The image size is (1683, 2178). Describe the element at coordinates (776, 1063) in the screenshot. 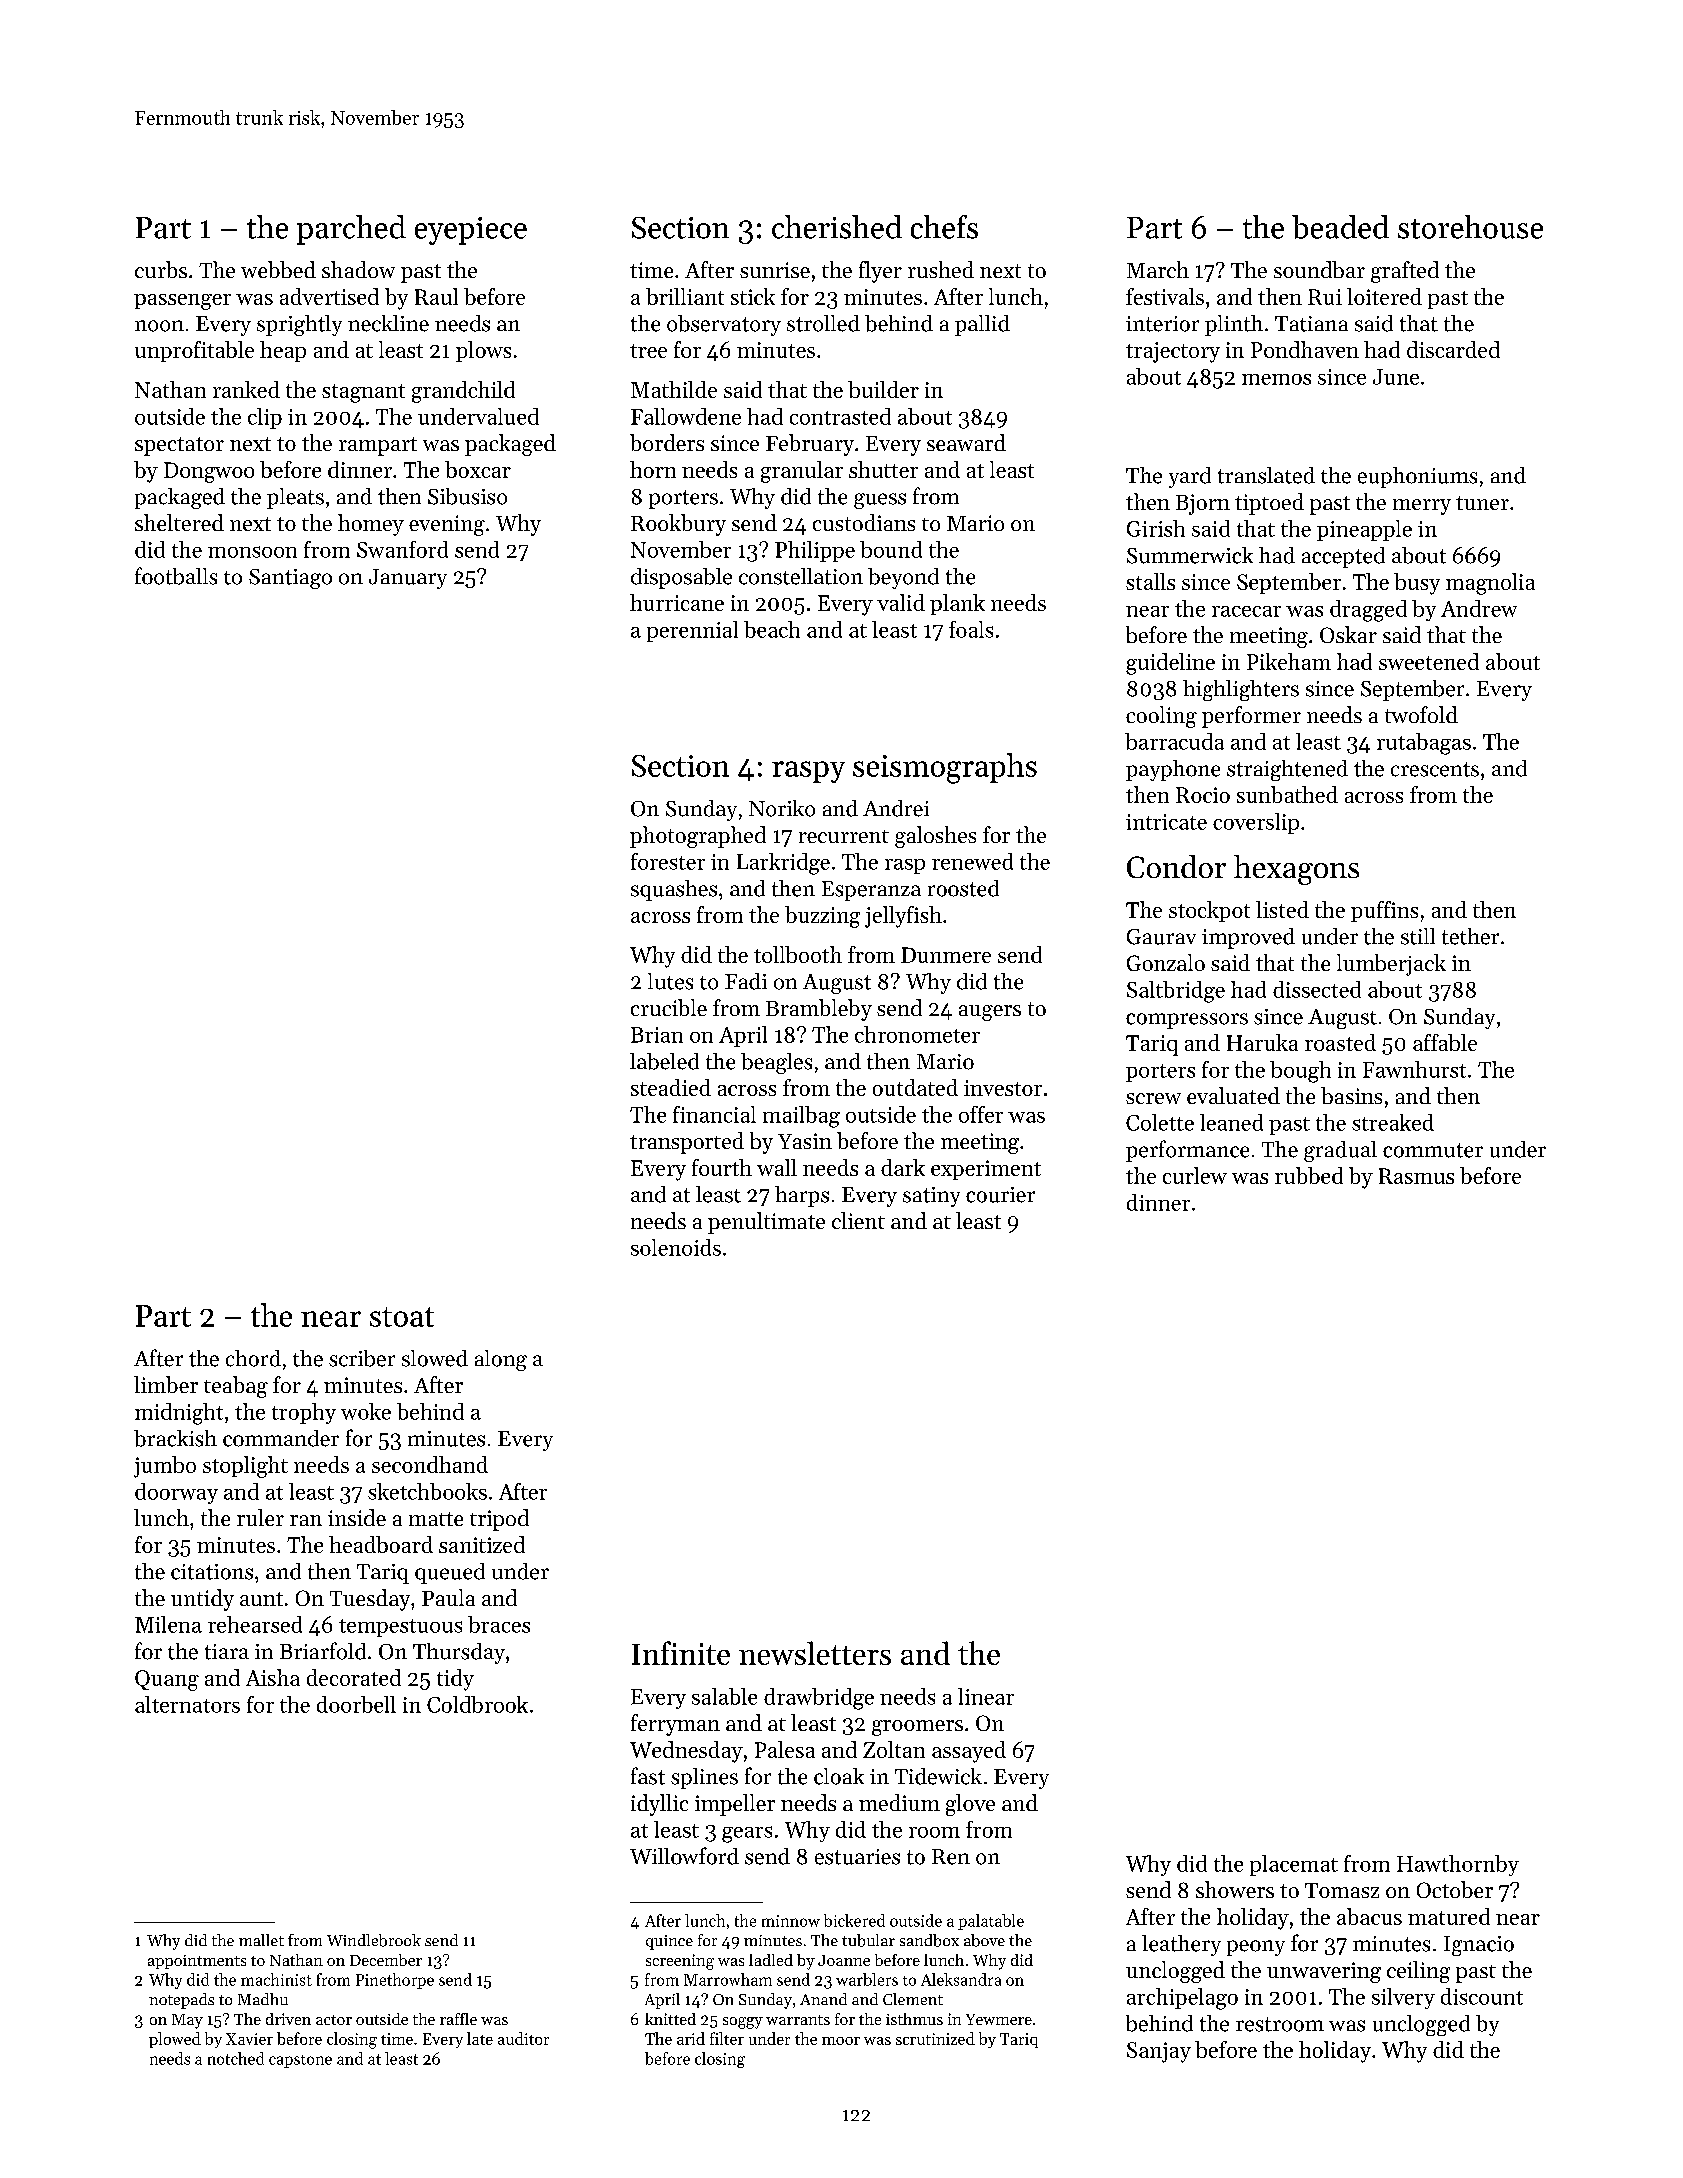

I see `beagles` at that location.
